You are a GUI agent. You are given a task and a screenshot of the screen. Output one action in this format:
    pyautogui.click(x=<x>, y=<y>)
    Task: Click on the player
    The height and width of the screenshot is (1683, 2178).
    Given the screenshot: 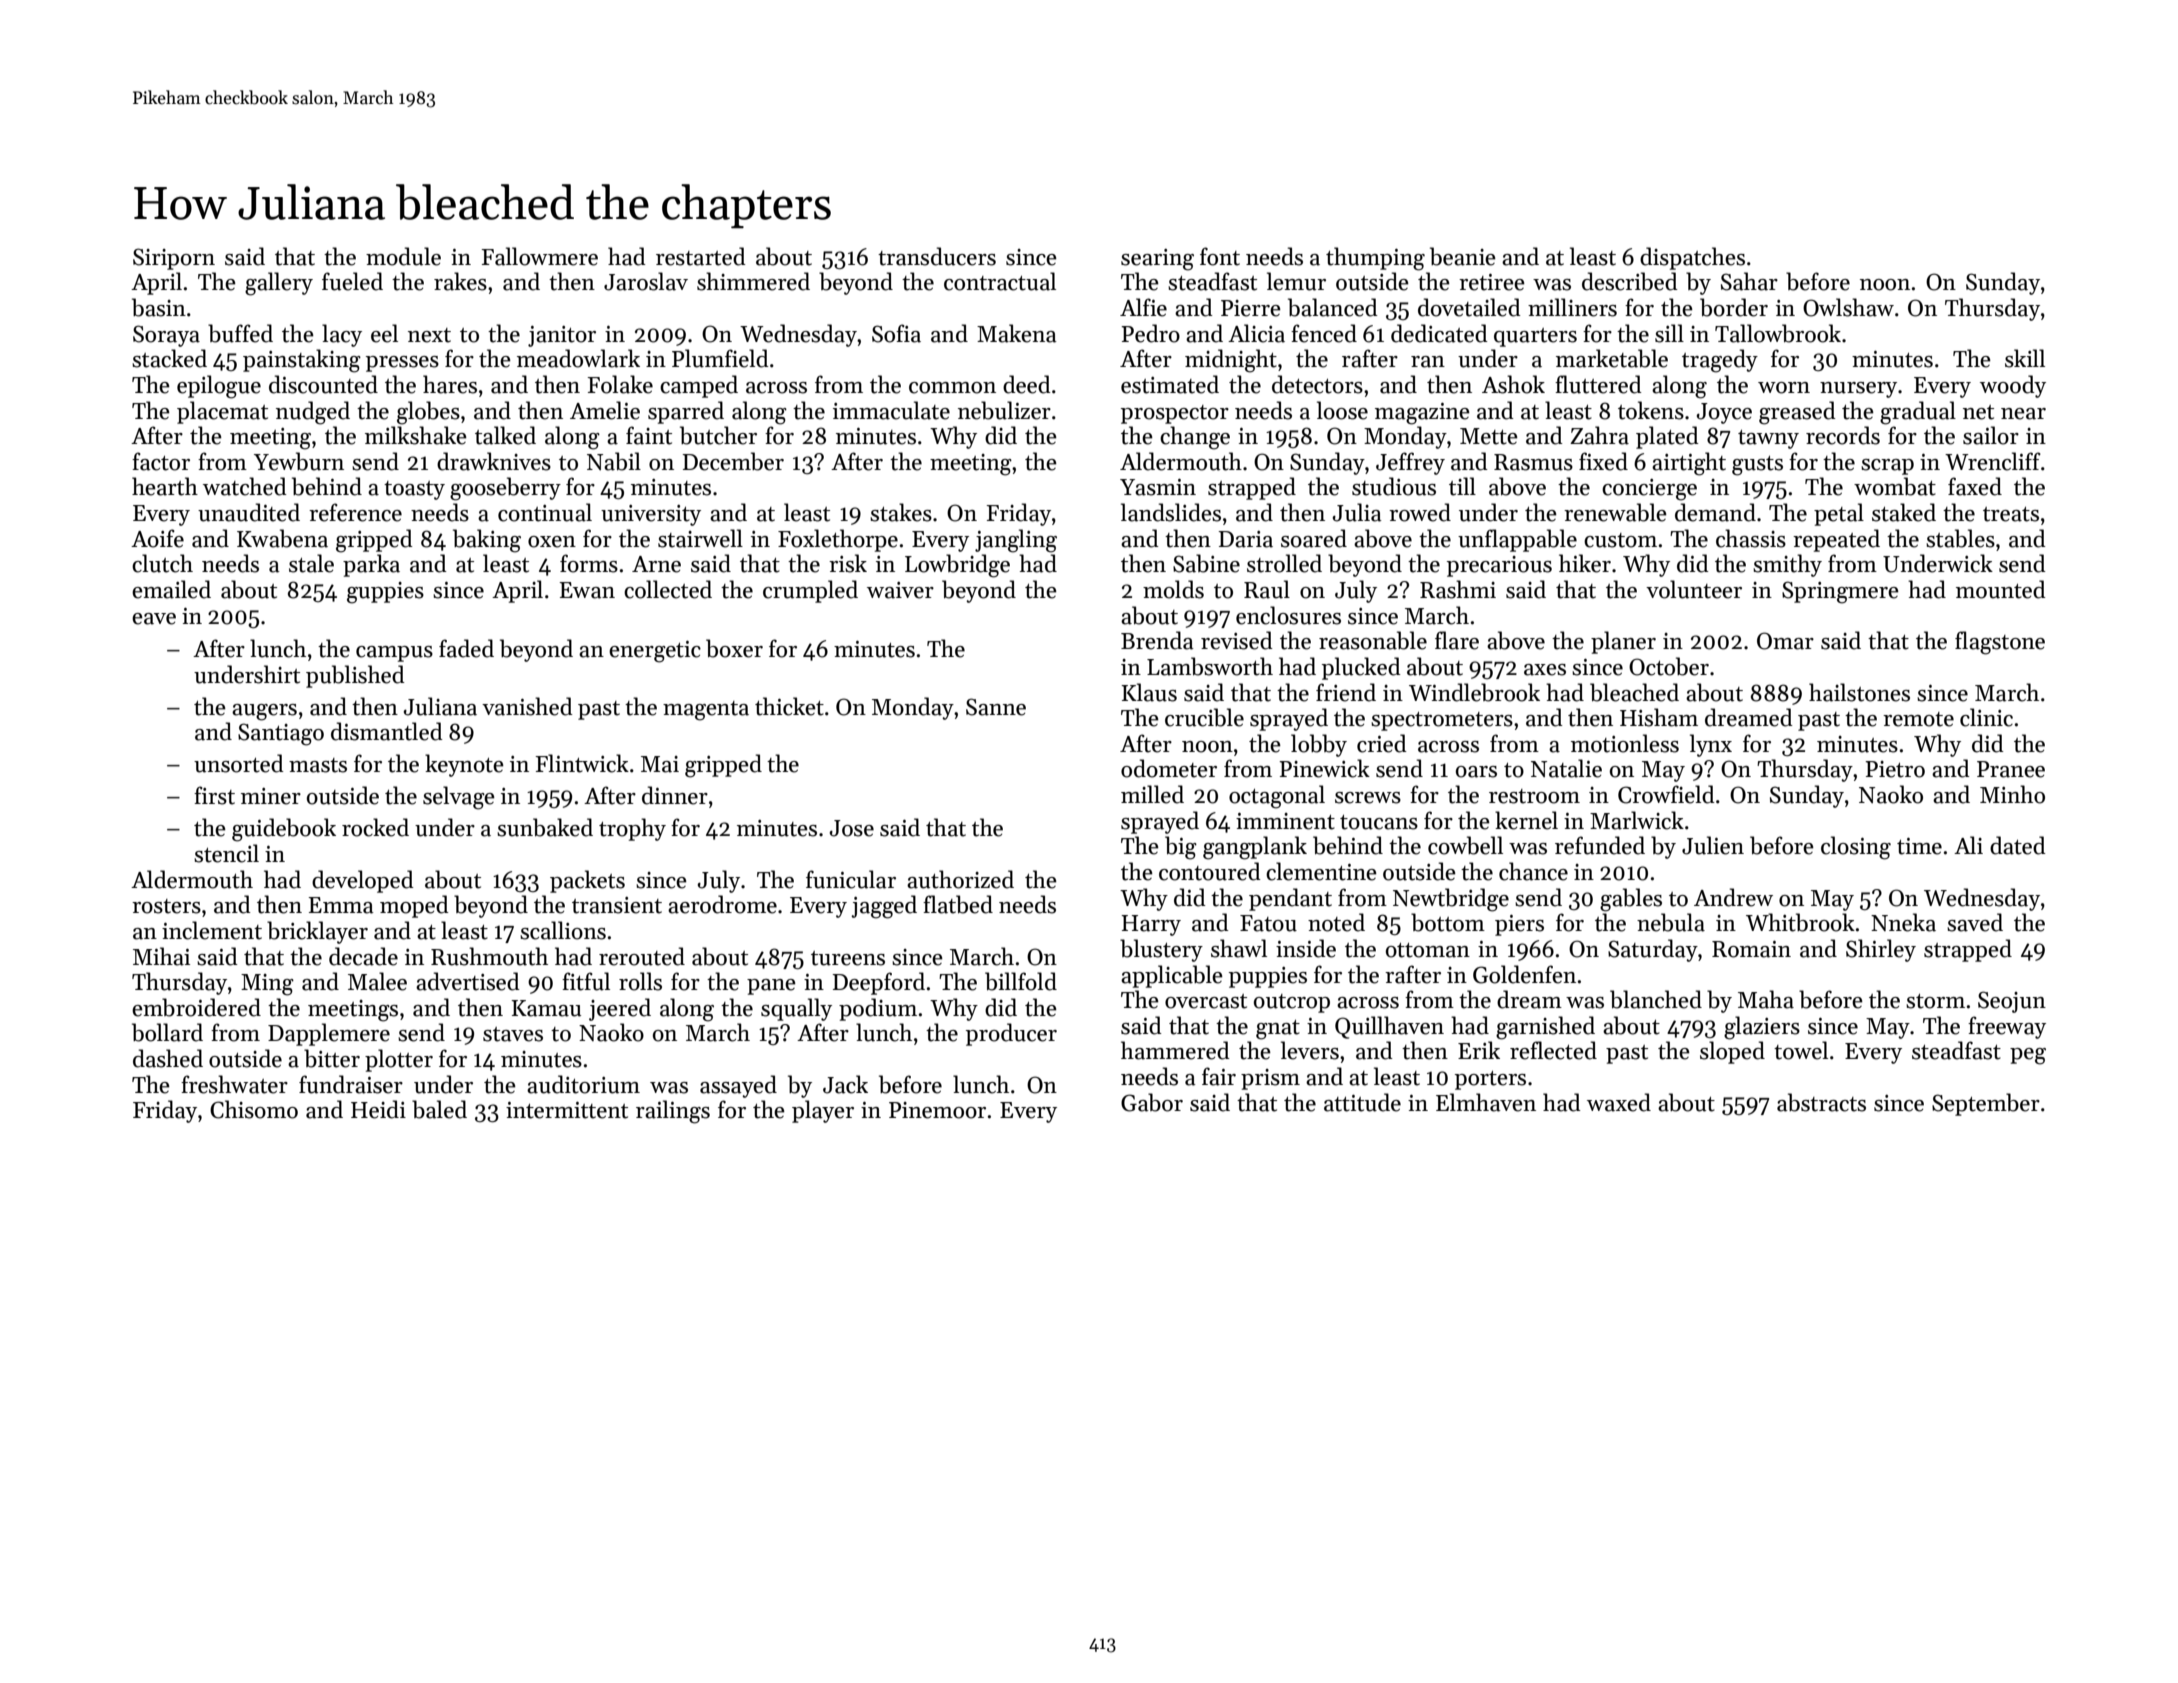 What is the action you would take?
    pyautogui.click(x=823, y=1111)
